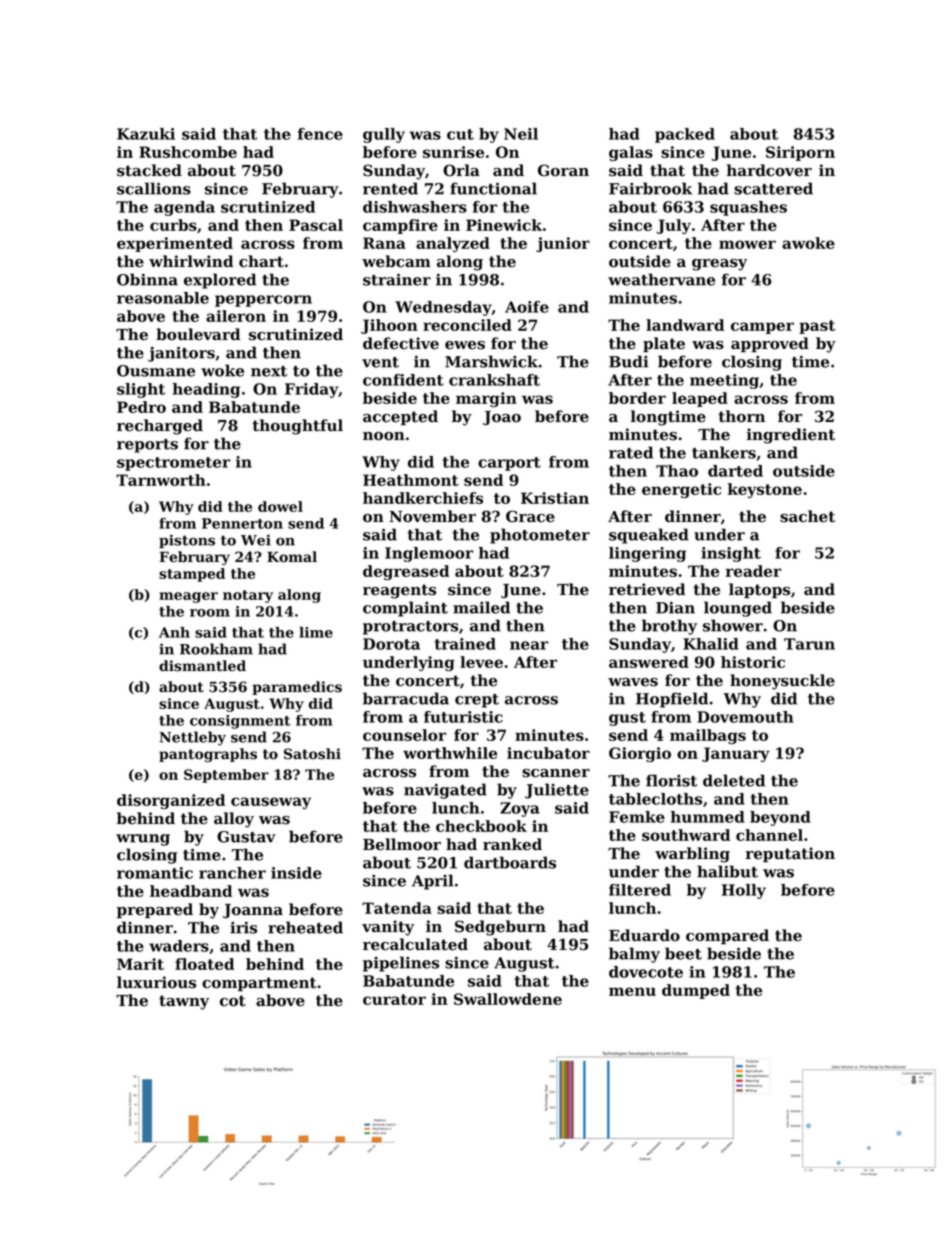 The width and height of the image is (952, 1233). I want to click on packed, so click(685, 135).
